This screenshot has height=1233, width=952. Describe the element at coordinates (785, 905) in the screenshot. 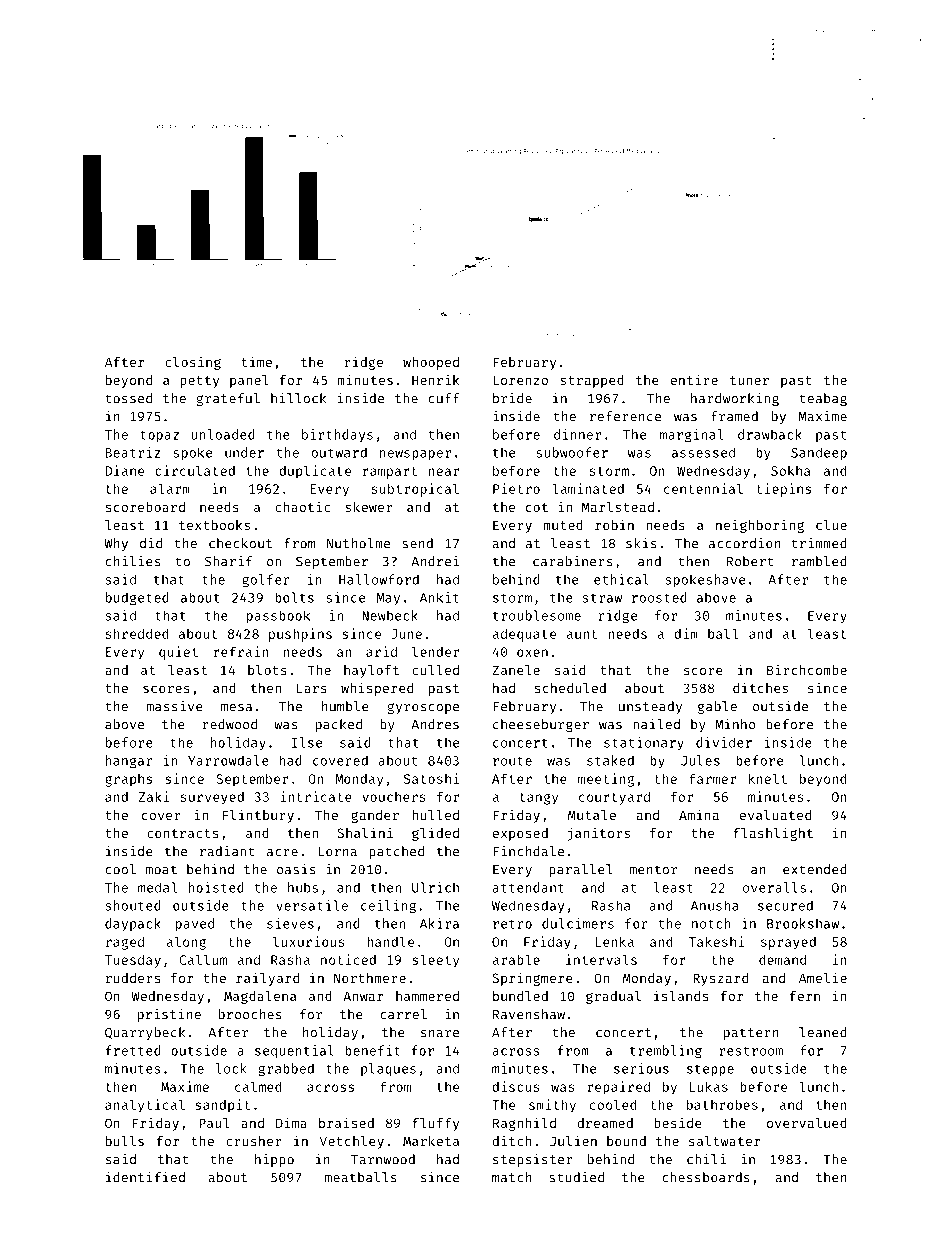

I see `secured` at that location.
